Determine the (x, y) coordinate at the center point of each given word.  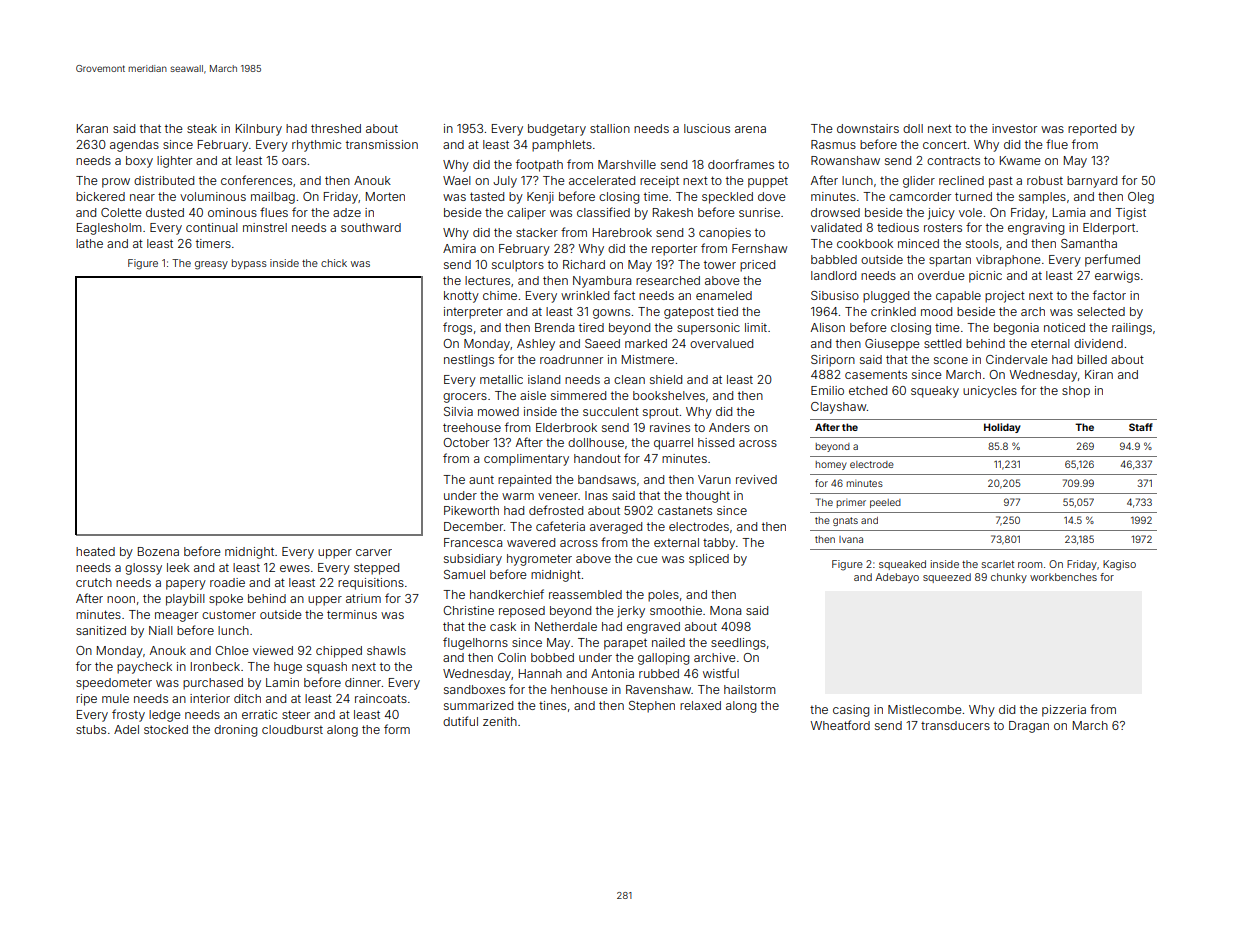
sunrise (759, 212)
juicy (941, 214)
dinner (363, 682)
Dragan (1029, 727)
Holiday (1002, 428)
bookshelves (669, 395)
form (397, 729)
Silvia (458, 411)
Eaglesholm (109, 229)
